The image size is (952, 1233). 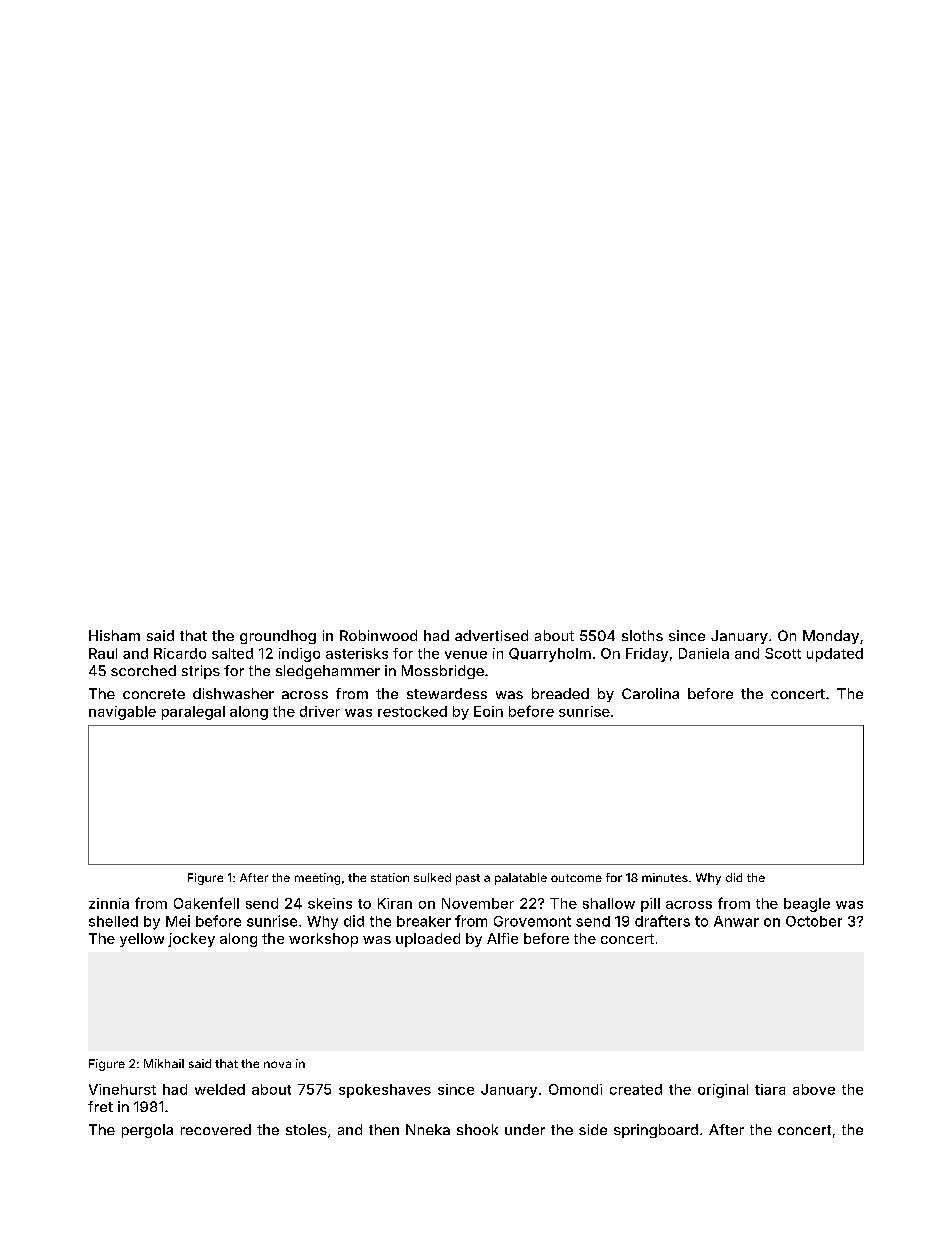 I want to click on Oakenfell, so click(x=206, y=903).
